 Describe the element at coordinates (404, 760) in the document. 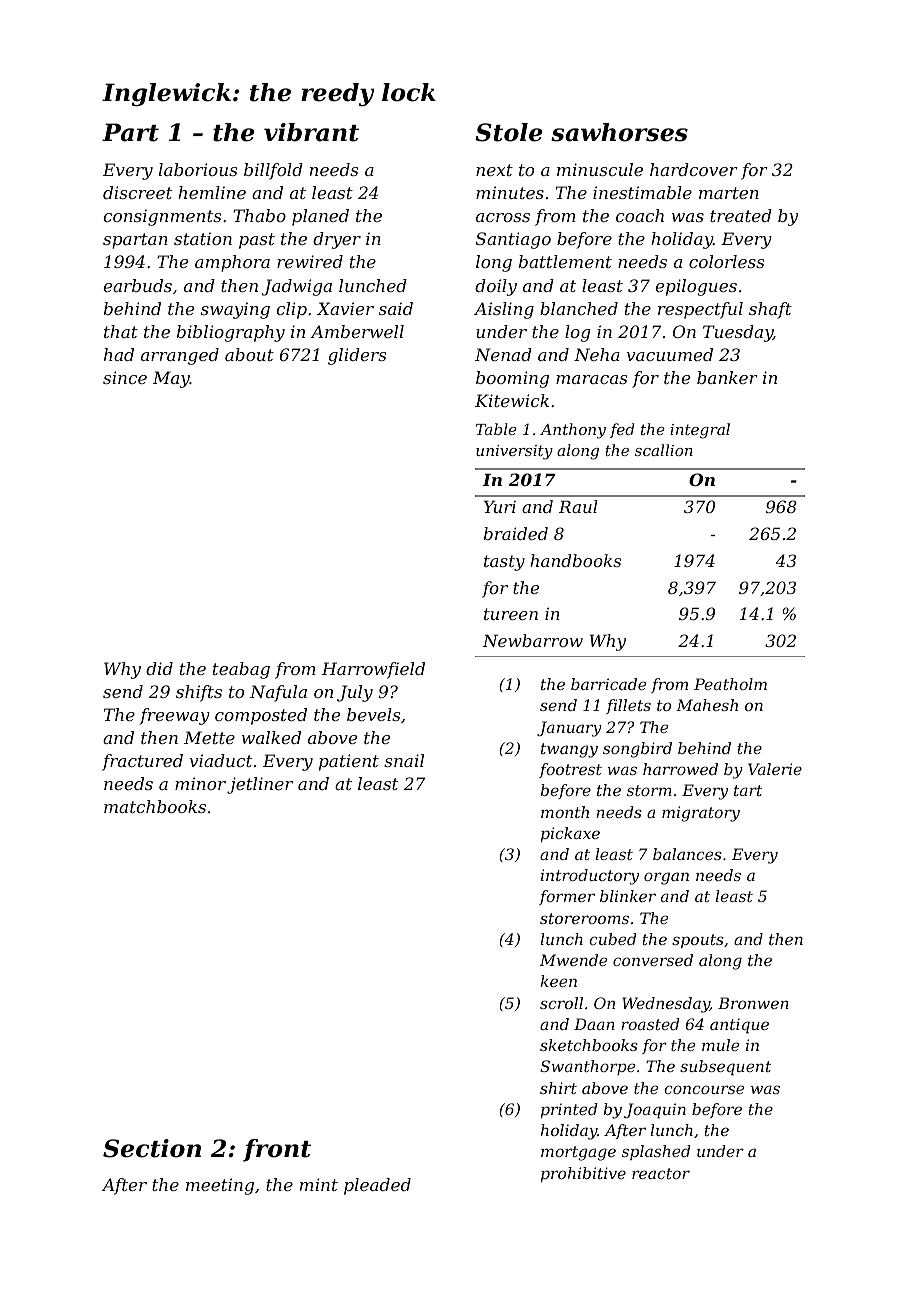

I see `snail` at that location.
